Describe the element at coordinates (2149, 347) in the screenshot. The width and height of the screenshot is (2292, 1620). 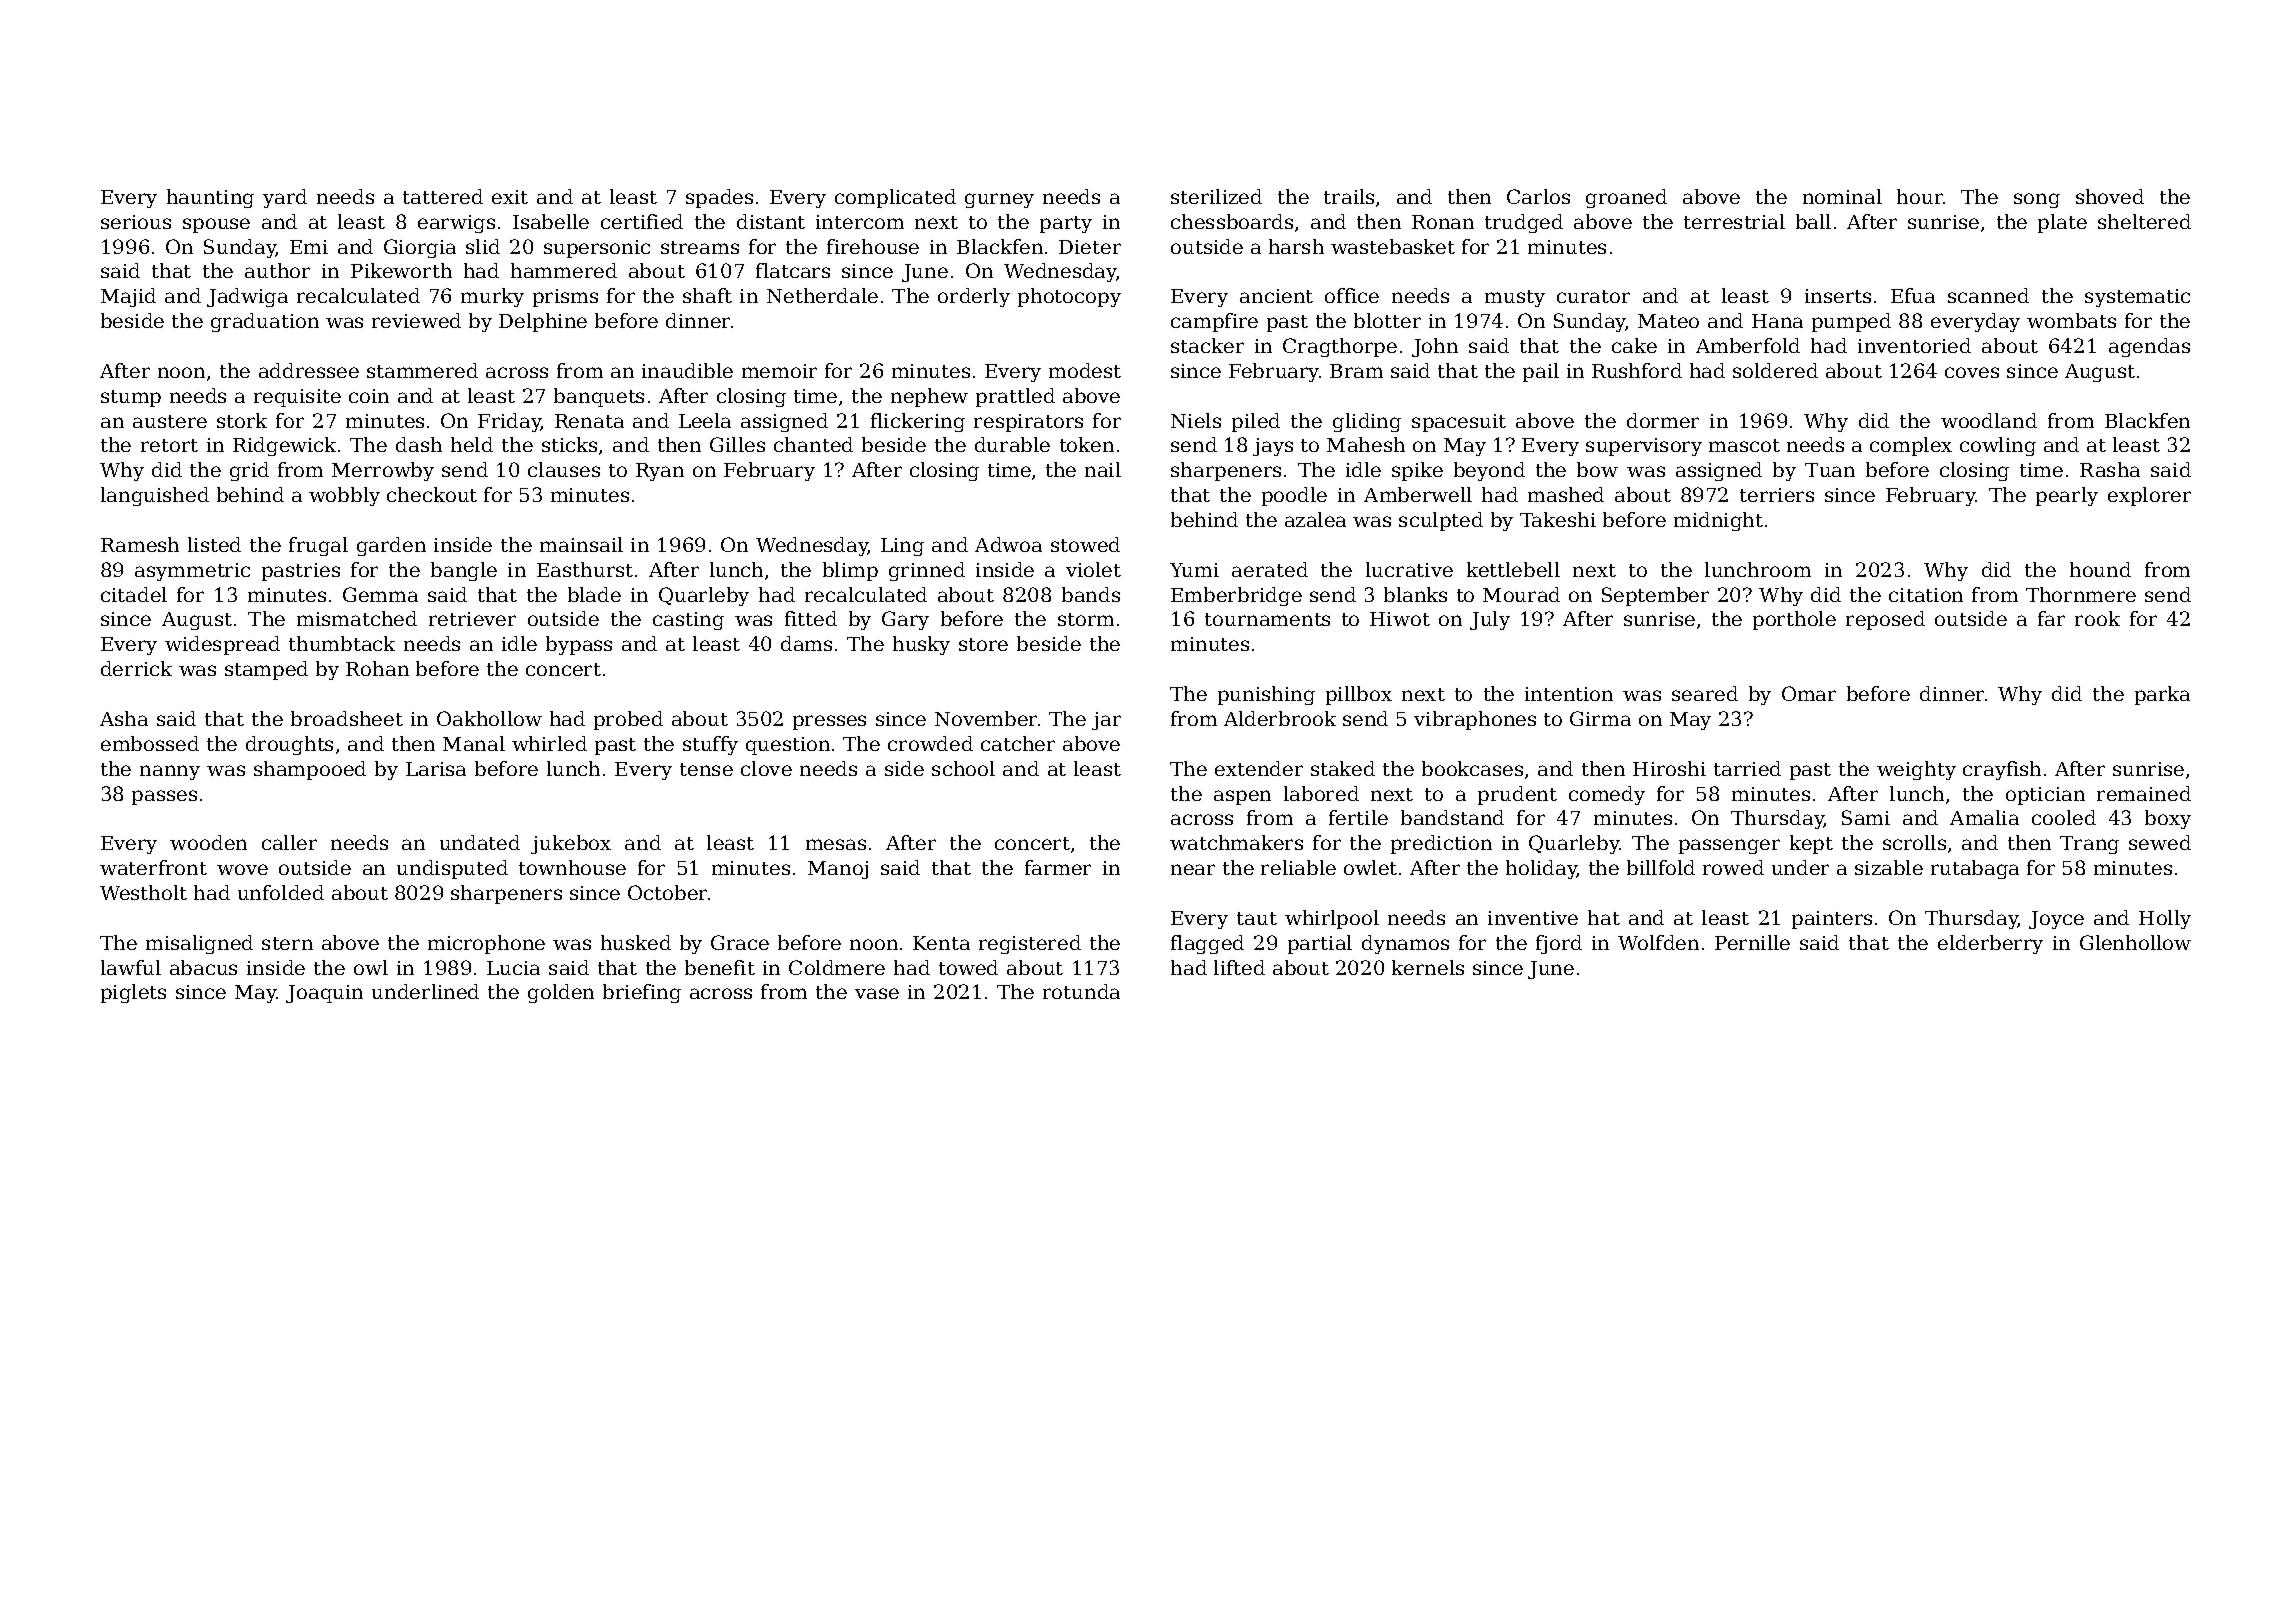
I see `agendas` at that location.
